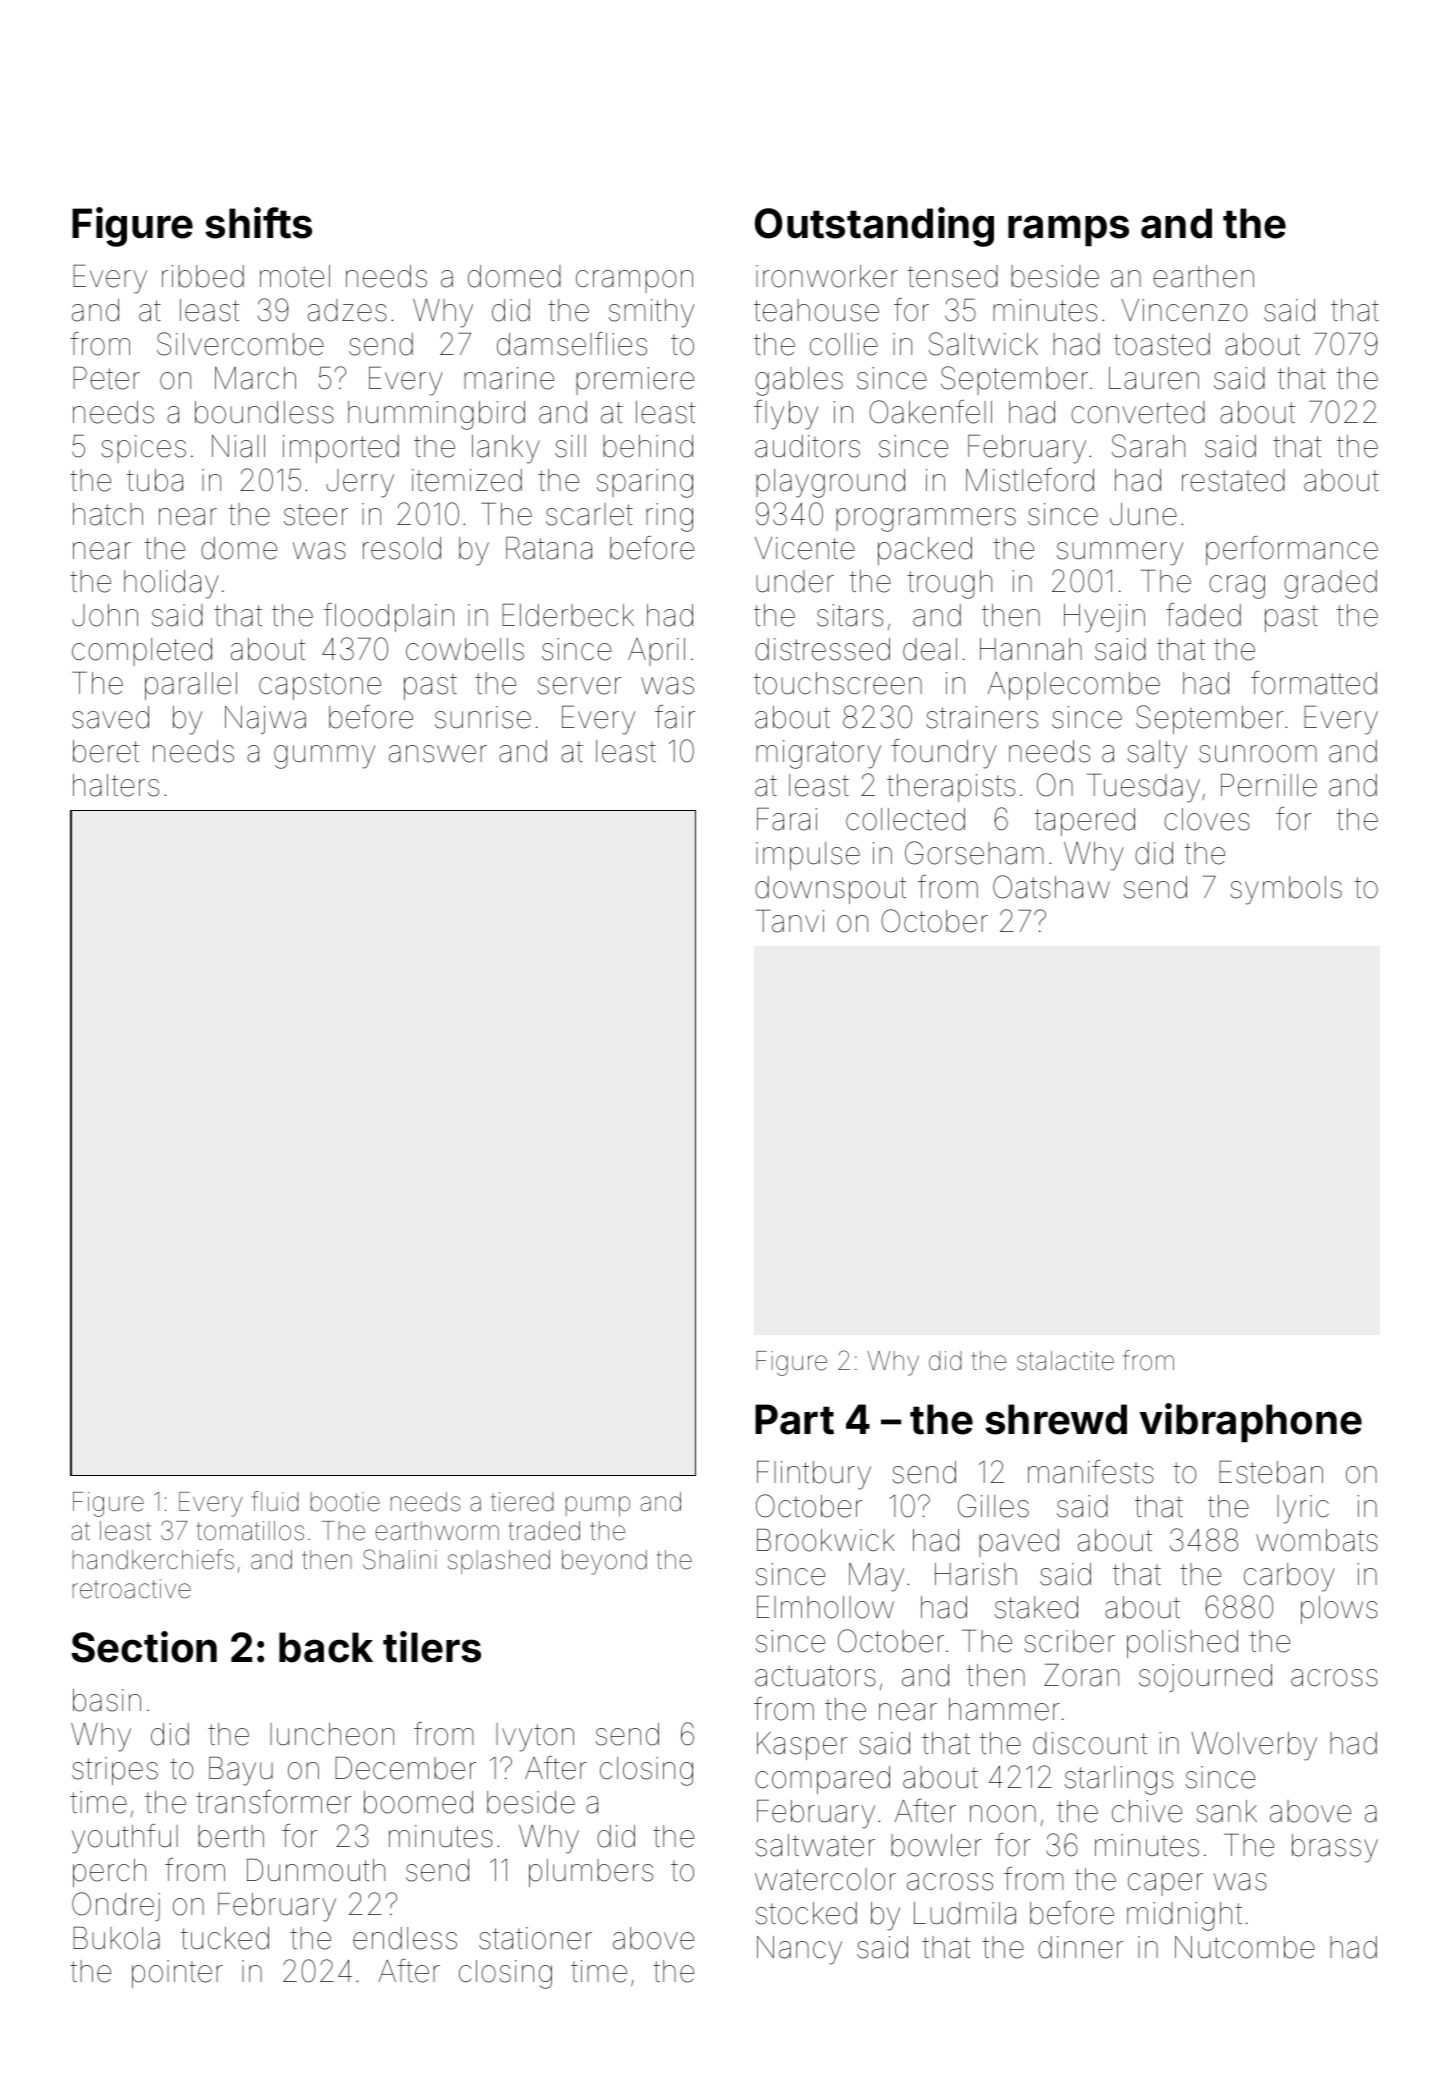 This screenshot has width=1450, height=2100. What do you see at coordinates (874, 227) in the screenshot?
I see `Outstanding` at bounding box center [874, 227].
